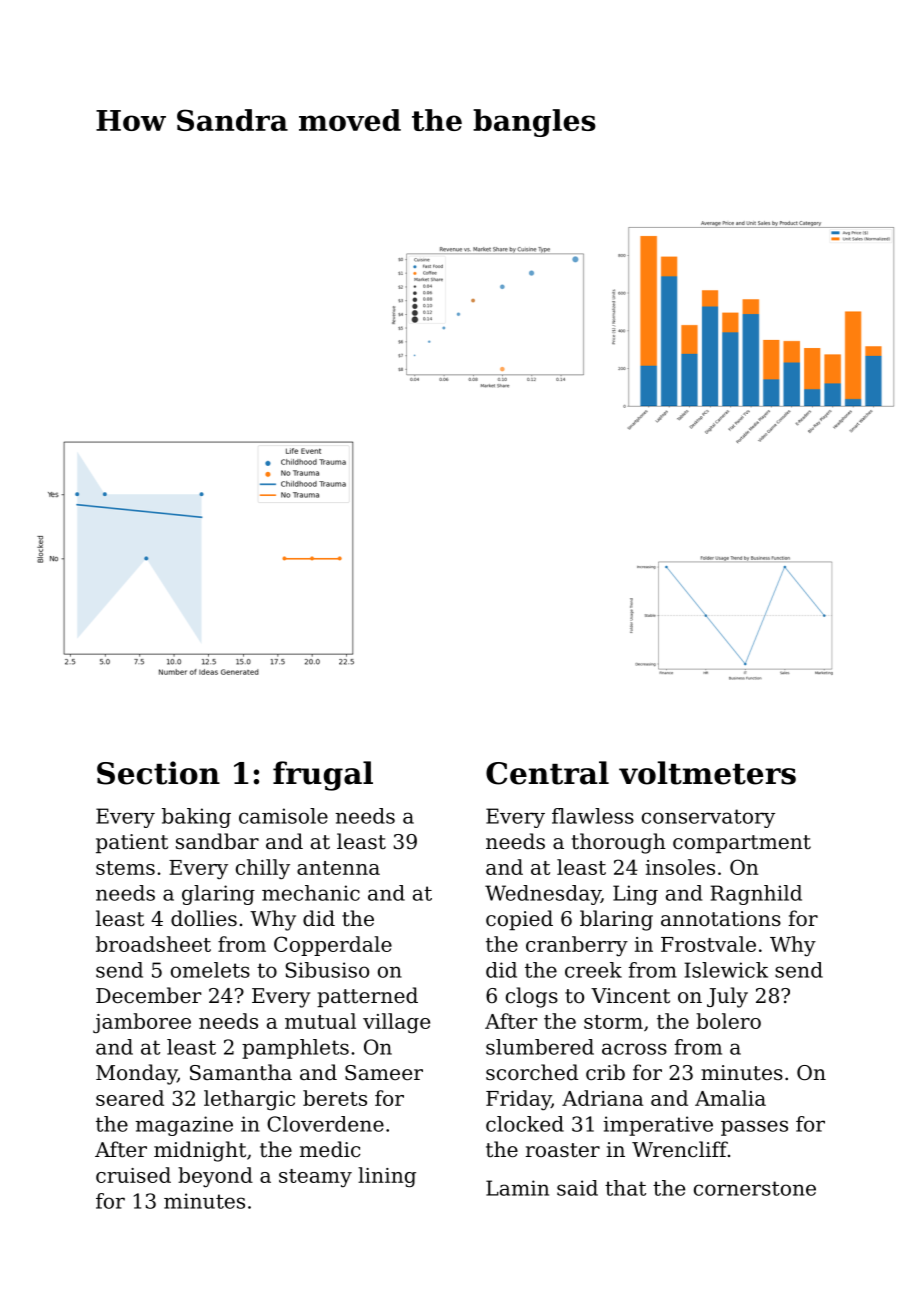 The width and height of the image is (924, 1311). I want to click on imperative, so click(658, 1126).
